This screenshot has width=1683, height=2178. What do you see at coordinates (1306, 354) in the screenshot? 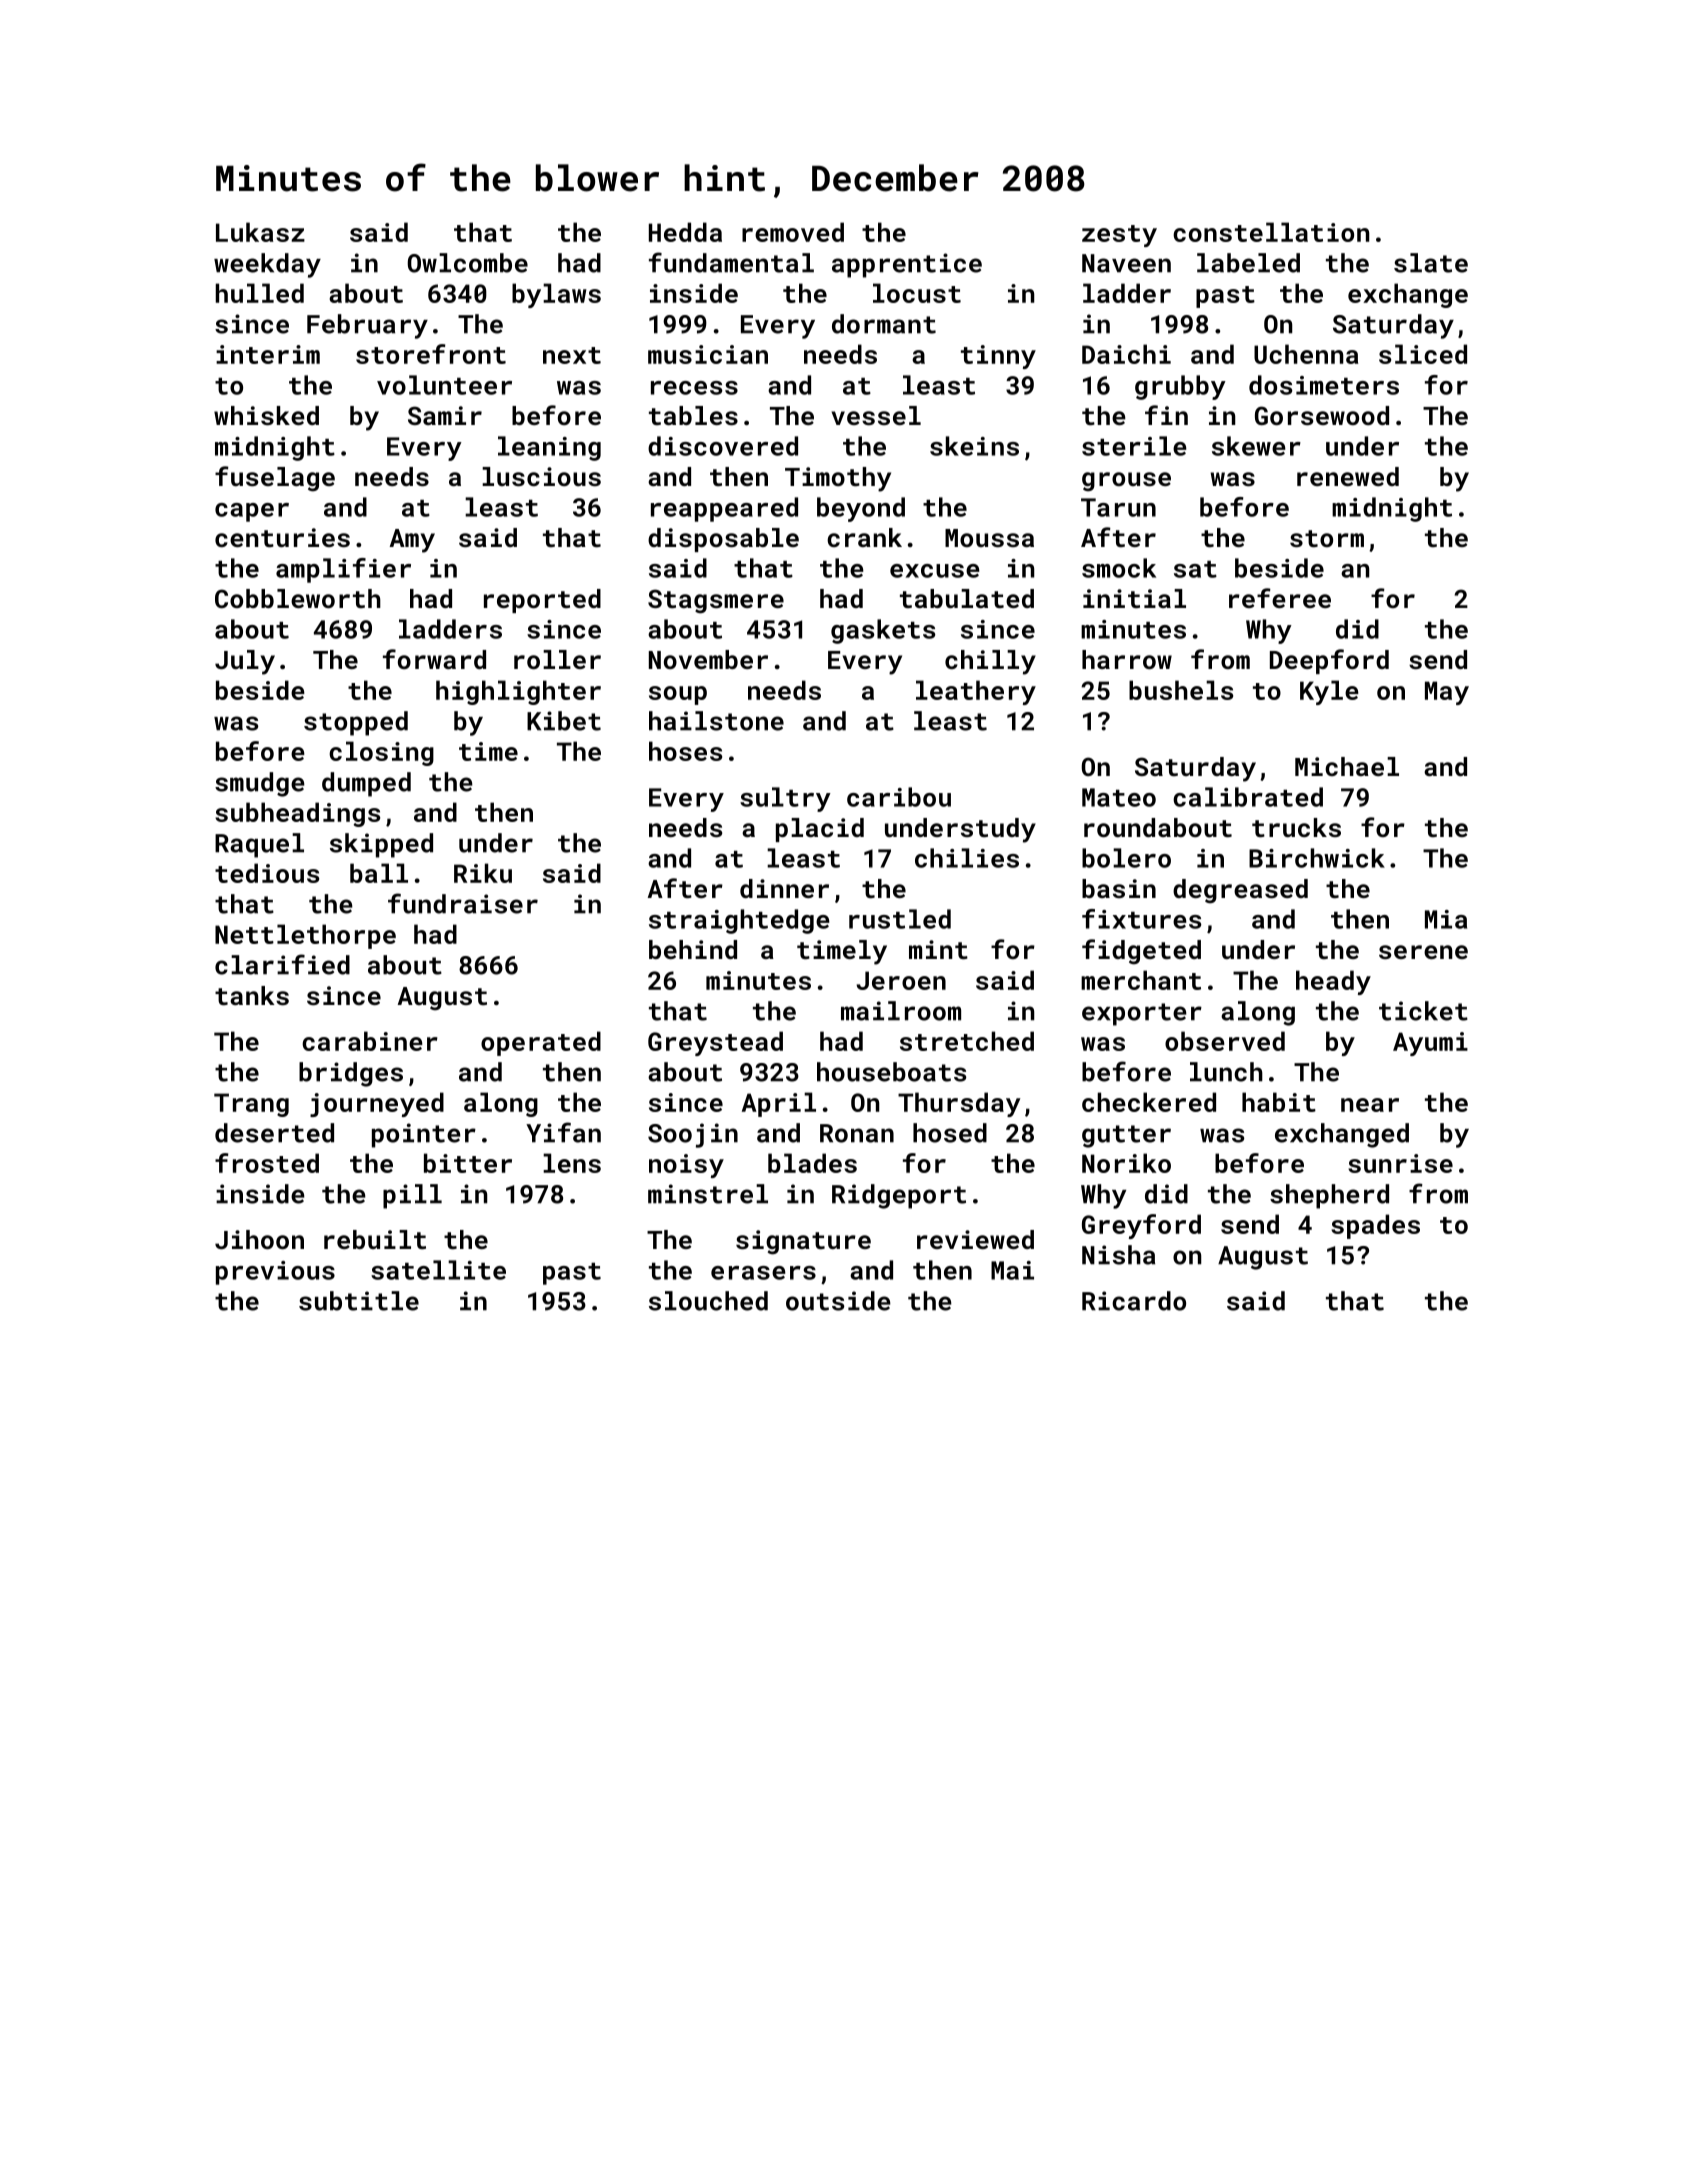
I see `Uchenna` at bounding box center [1306, 354].
